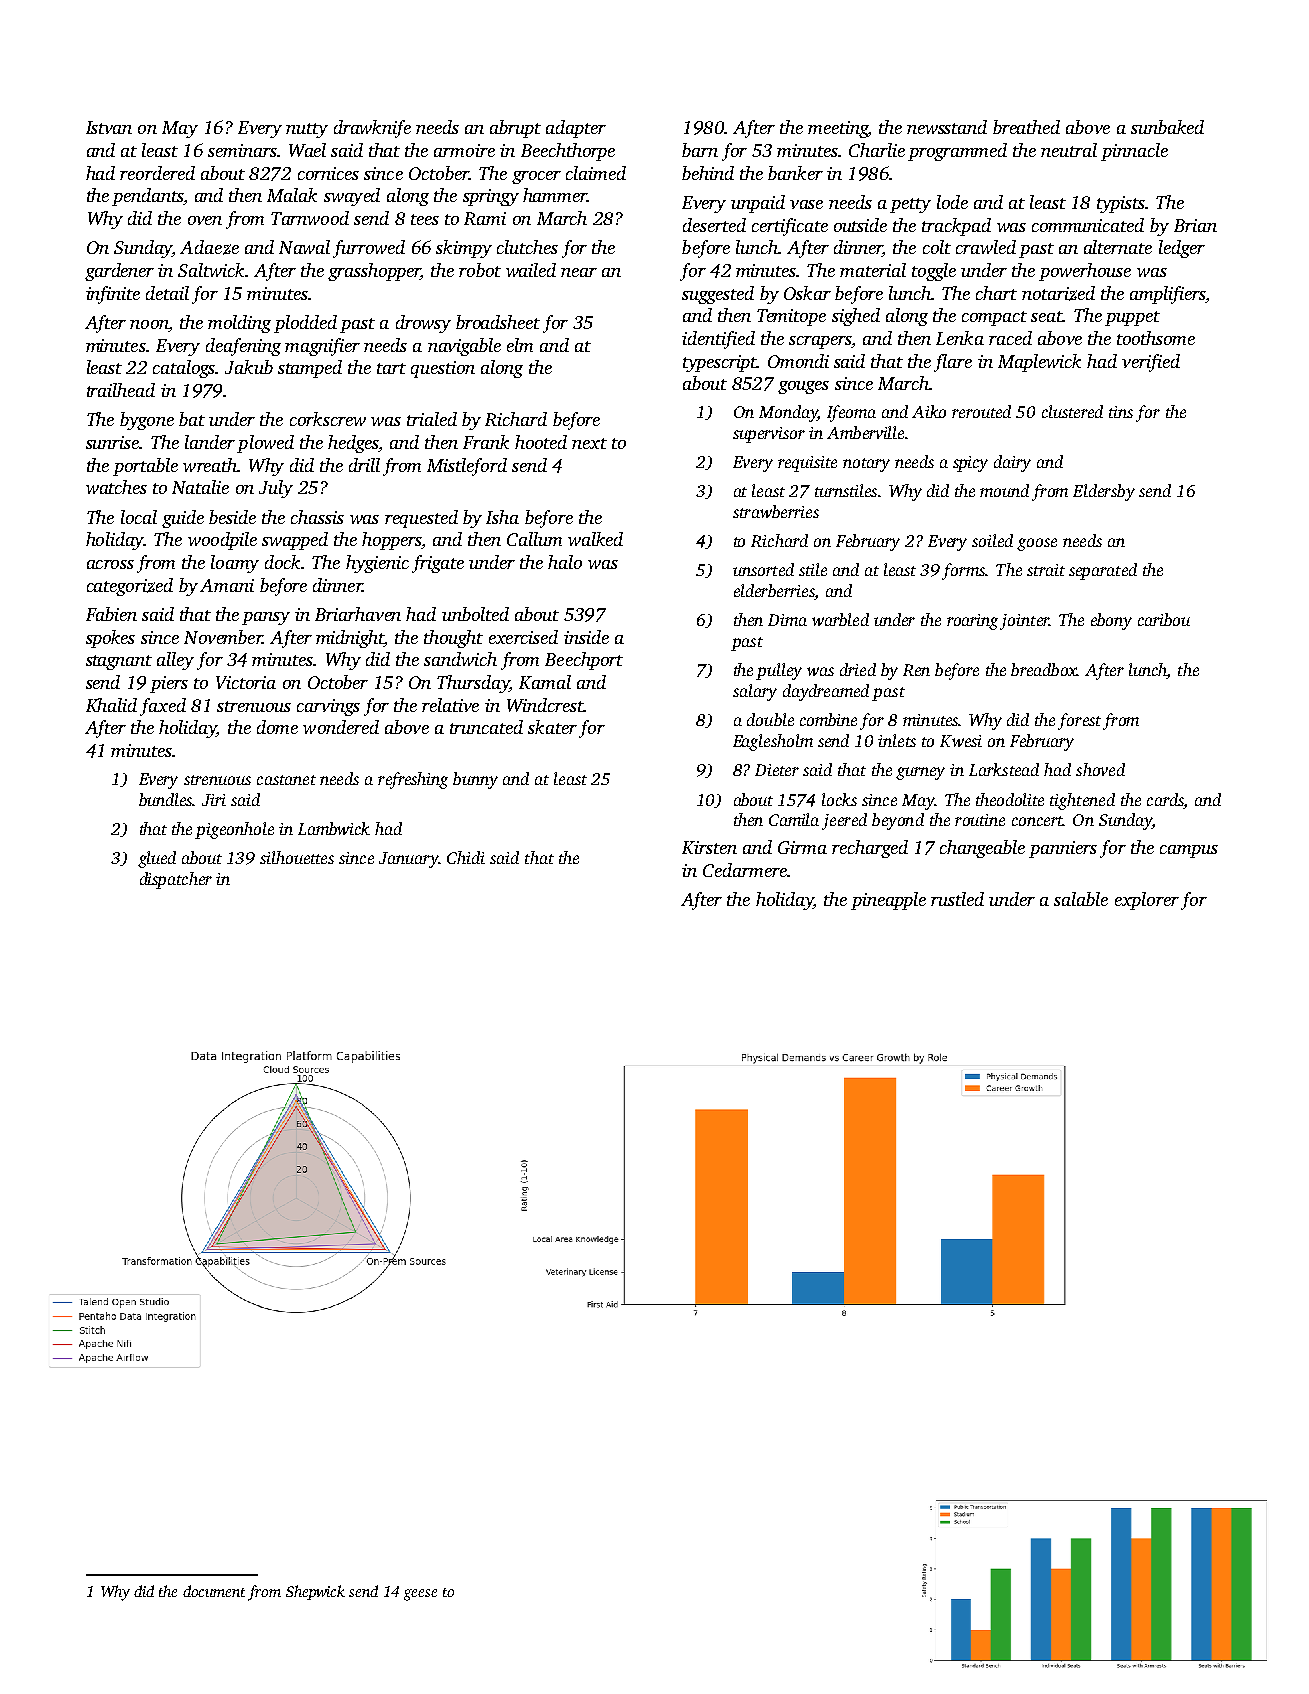 This screenshot has width=1309, height=1694. Describe the element at coordinates (576, 129) in the screenshot. I see `adapter` at that location.
